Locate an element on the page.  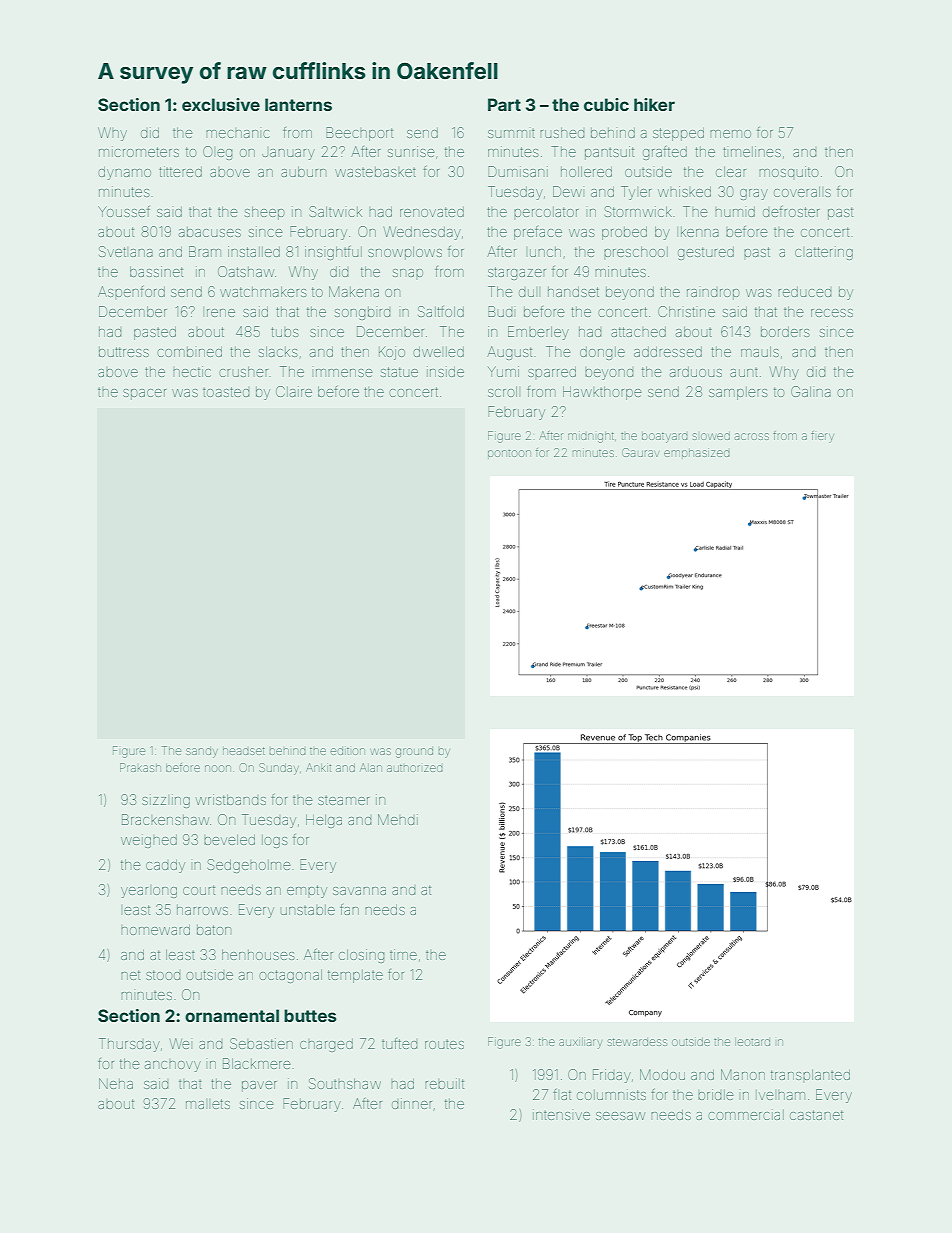
authorized is located at coordinates (415, 768).
